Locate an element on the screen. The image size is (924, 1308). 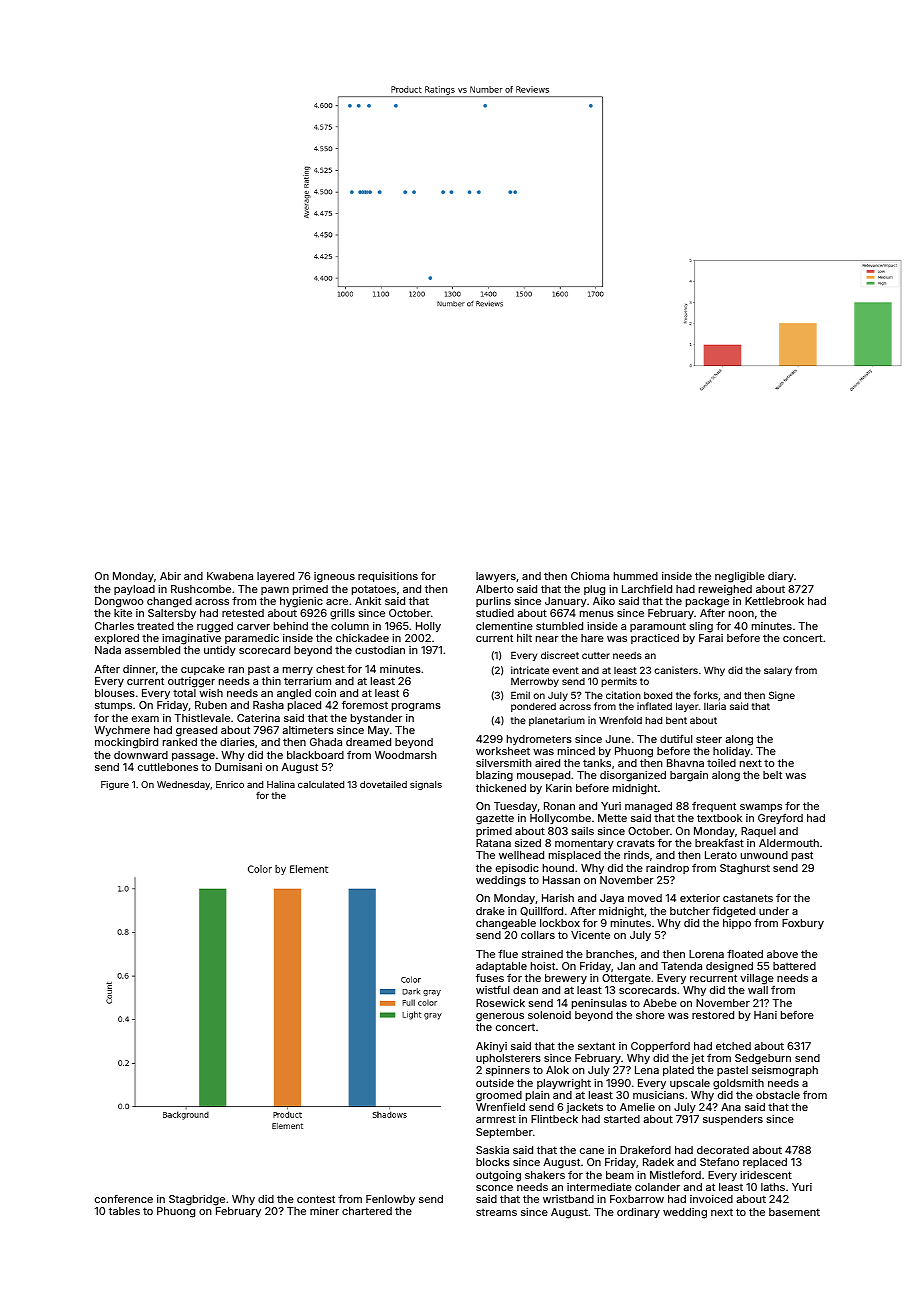
Kettlebrook is located at coordinates (774, 601).
